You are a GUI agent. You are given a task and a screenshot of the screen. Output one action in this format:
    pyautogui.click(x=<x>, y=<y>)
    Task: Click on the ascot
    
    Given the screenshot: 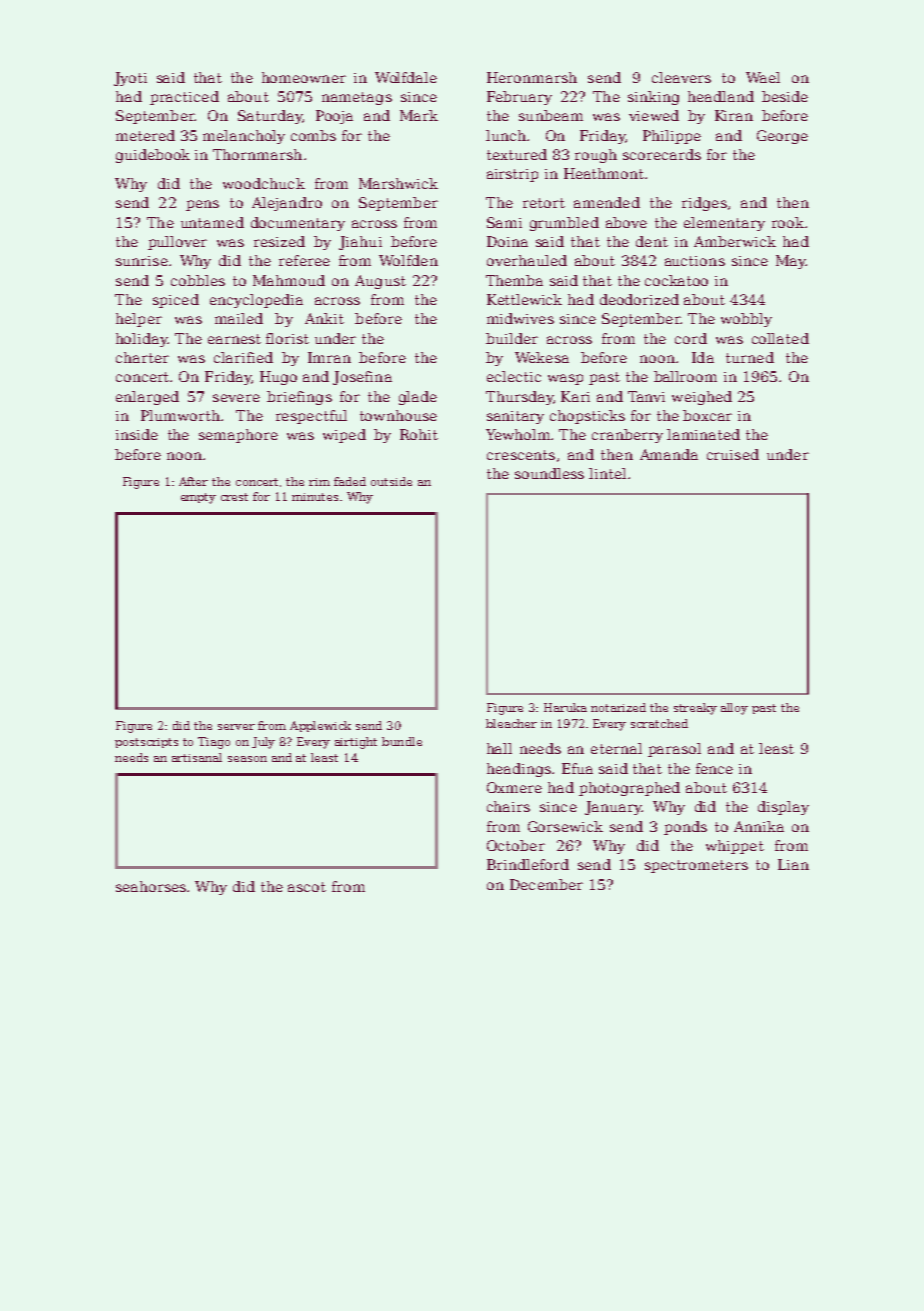 What is the action you would take?
    pyautogui.click(x=307, y=887)
